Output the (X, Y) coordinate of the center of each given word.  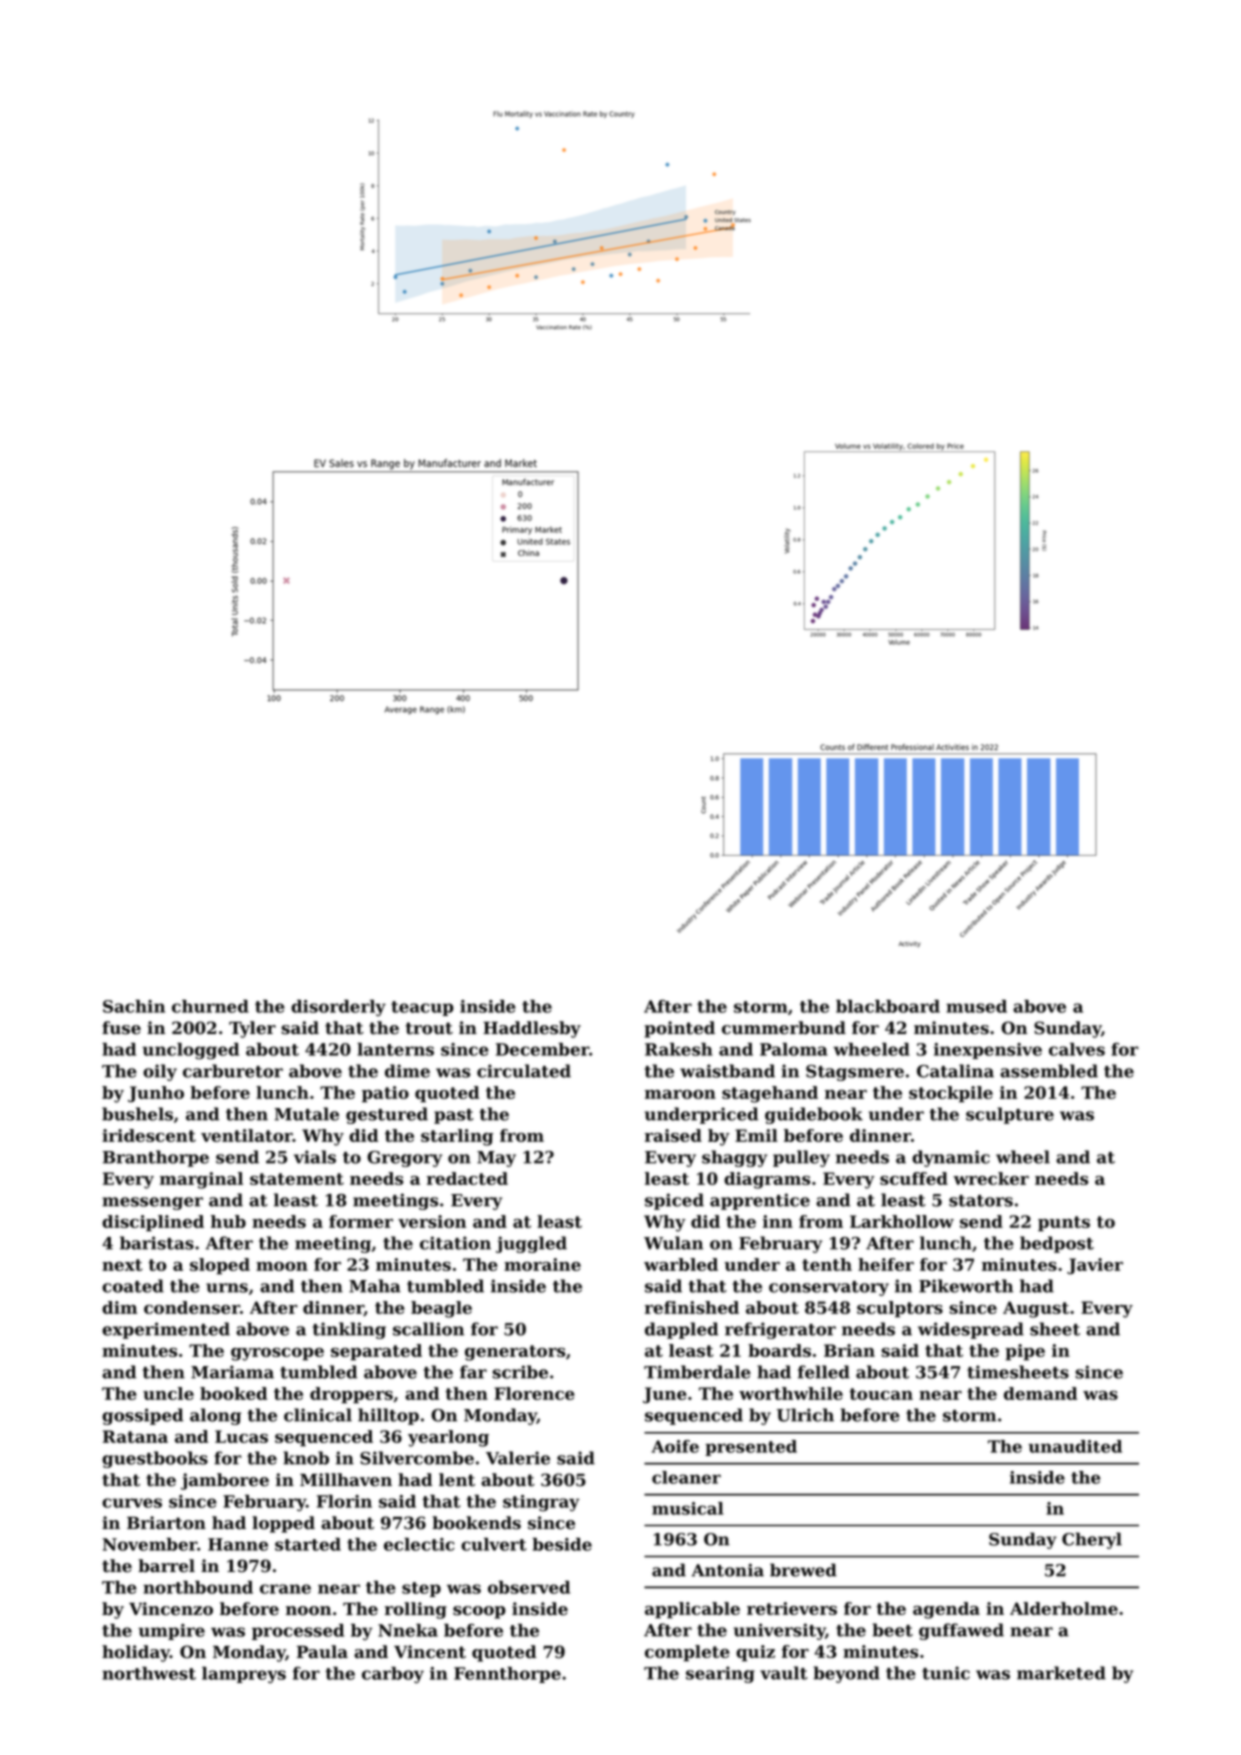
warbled (681, 1264)
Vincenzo (171, 1609)
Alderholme (1064, 1608)
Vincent (430, 1652)
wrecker (991, 1178)
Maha (375, 1286)
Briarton (166, 1523)
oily (160, 1072)
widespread (971, 1330)
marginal (201, 1180)
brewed (803, 1570)
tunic (946, 1673)
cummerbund (784, 1028)
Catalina (955, 1071)
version (432, 1221)
